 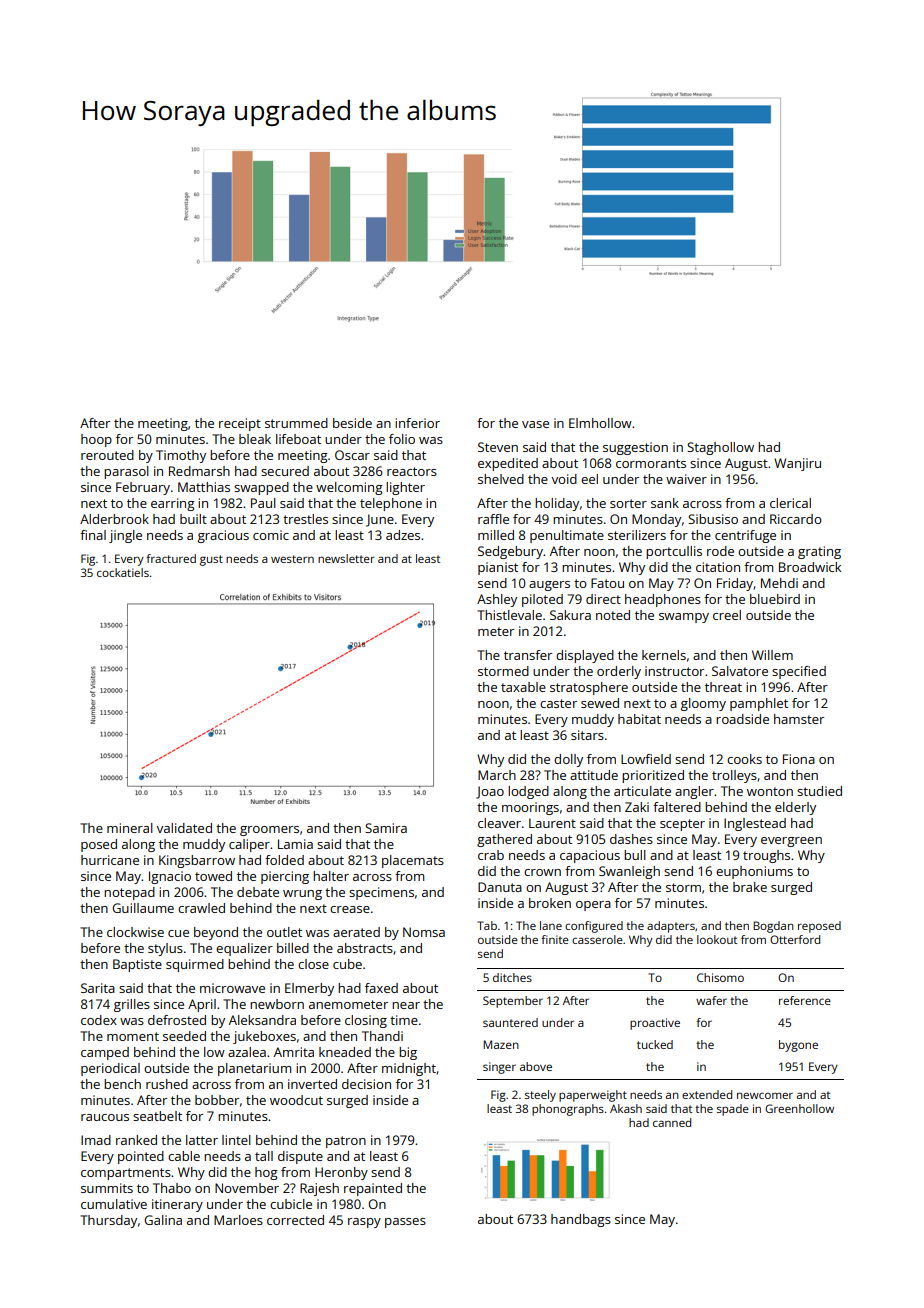 I want to click on sauntered, so click(x=510, y=1022).
